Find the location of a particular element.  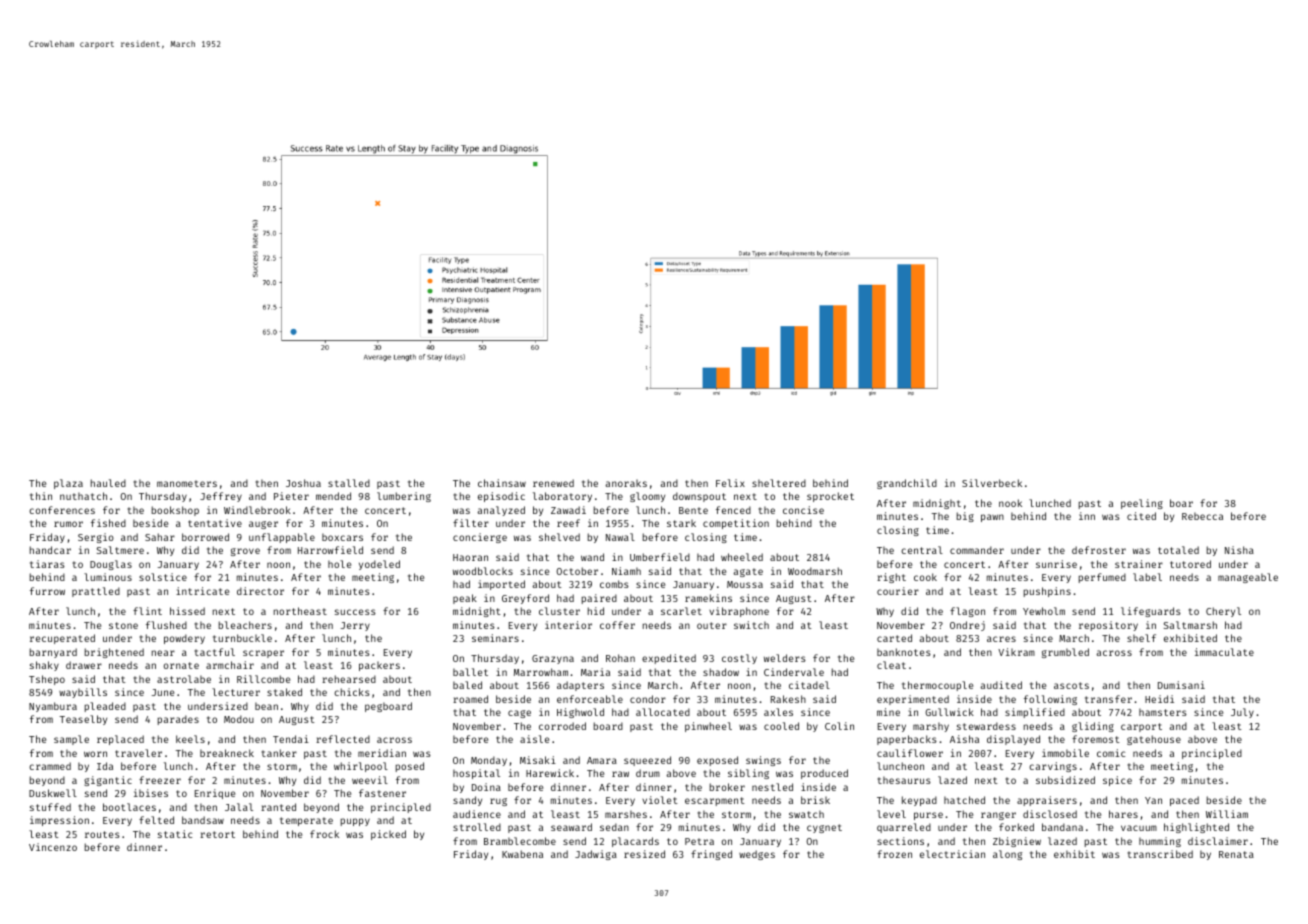

Silverbeck is located at coordinates (992, 483).
